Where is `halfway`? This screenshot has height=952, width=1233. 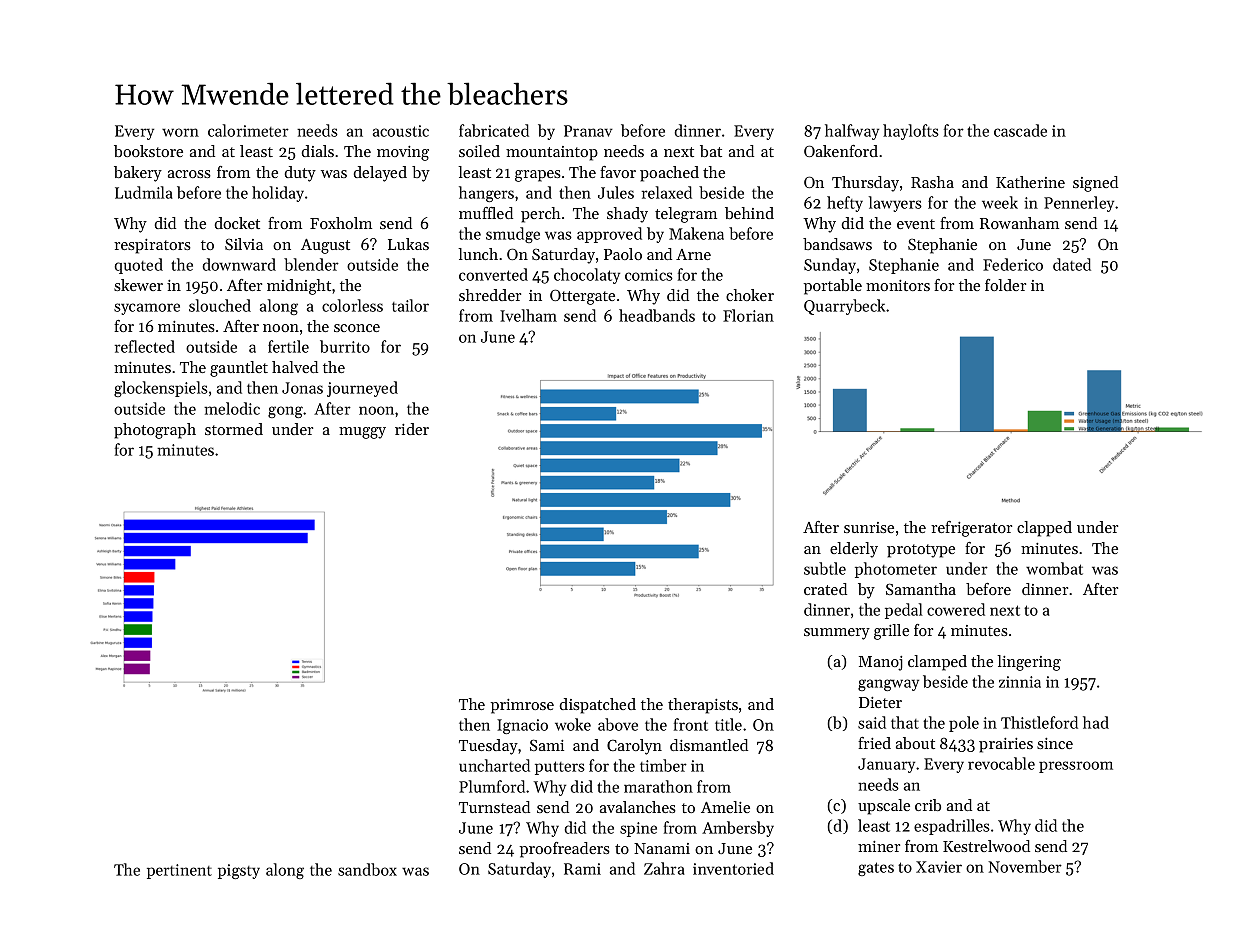
halfway is located at coordinates (852, 132).
